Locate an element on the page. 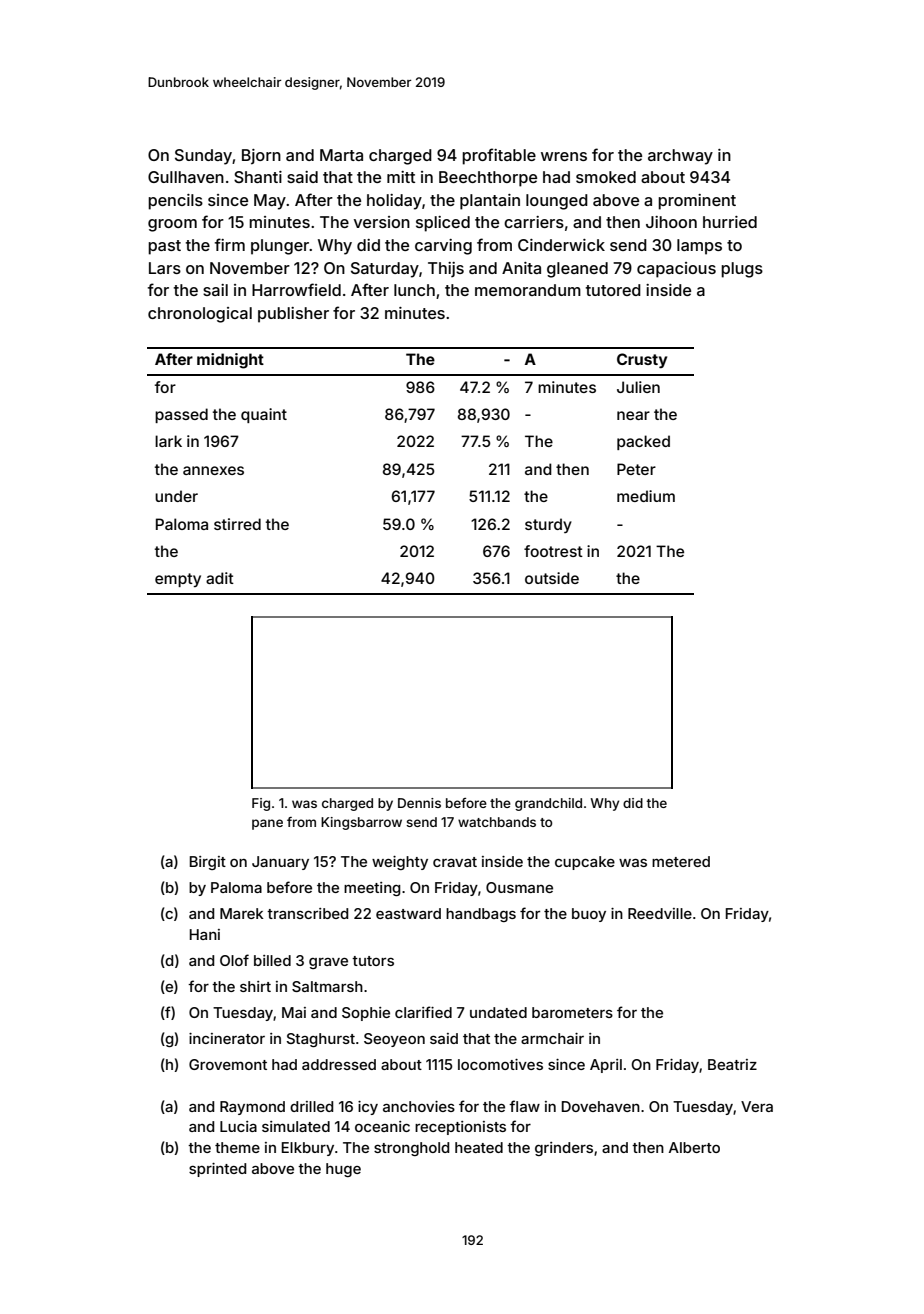 The width and height of the page is (924, 1314). smoked is located at coordinates (606, 177).
